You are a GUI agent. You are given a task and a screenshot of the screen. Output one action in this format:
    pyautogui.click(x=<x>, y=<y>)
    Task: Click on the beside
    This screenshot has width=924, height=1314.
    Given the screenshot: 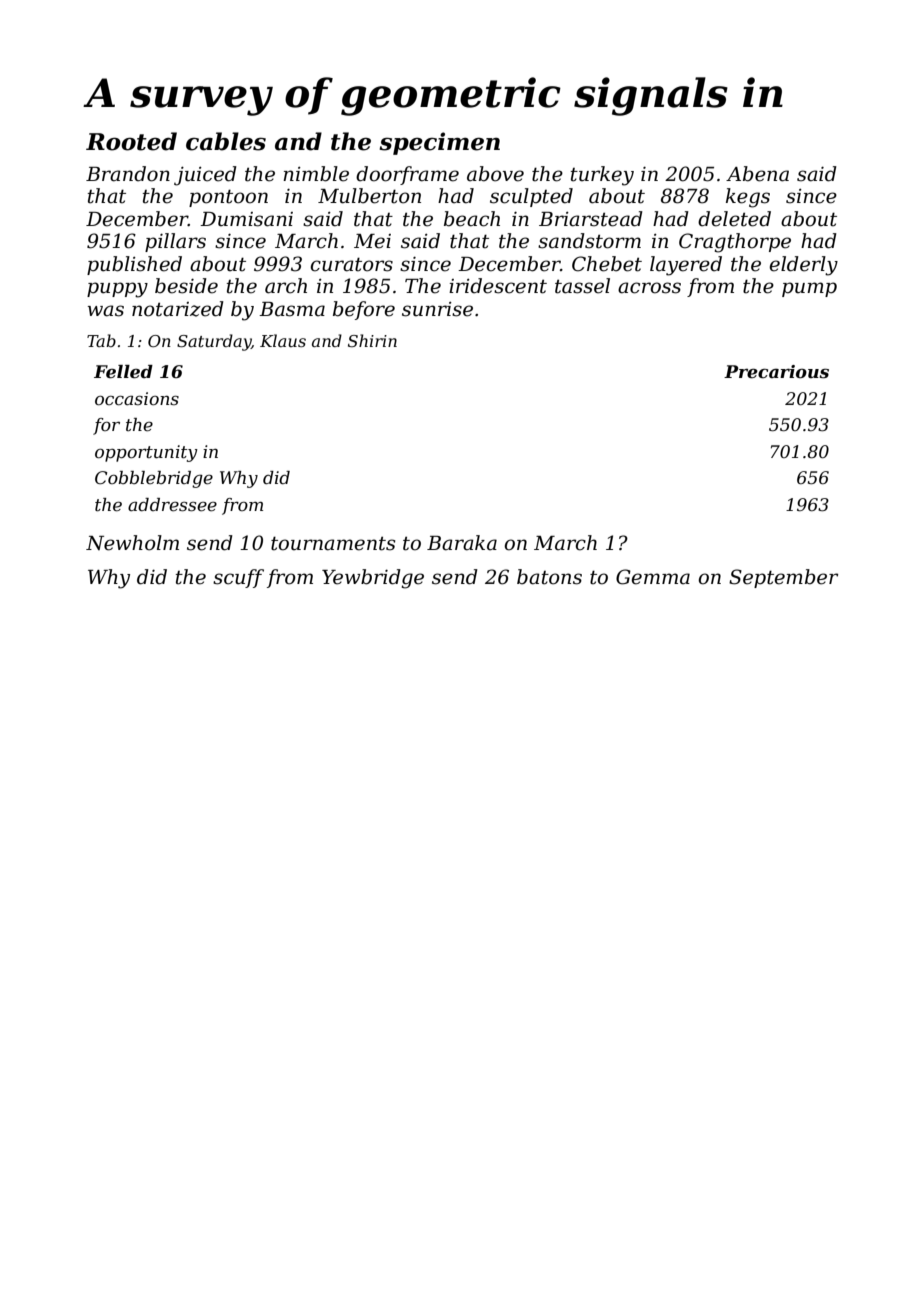 What is the action you would take?
    pyautogui.click(x=186, y=286)
